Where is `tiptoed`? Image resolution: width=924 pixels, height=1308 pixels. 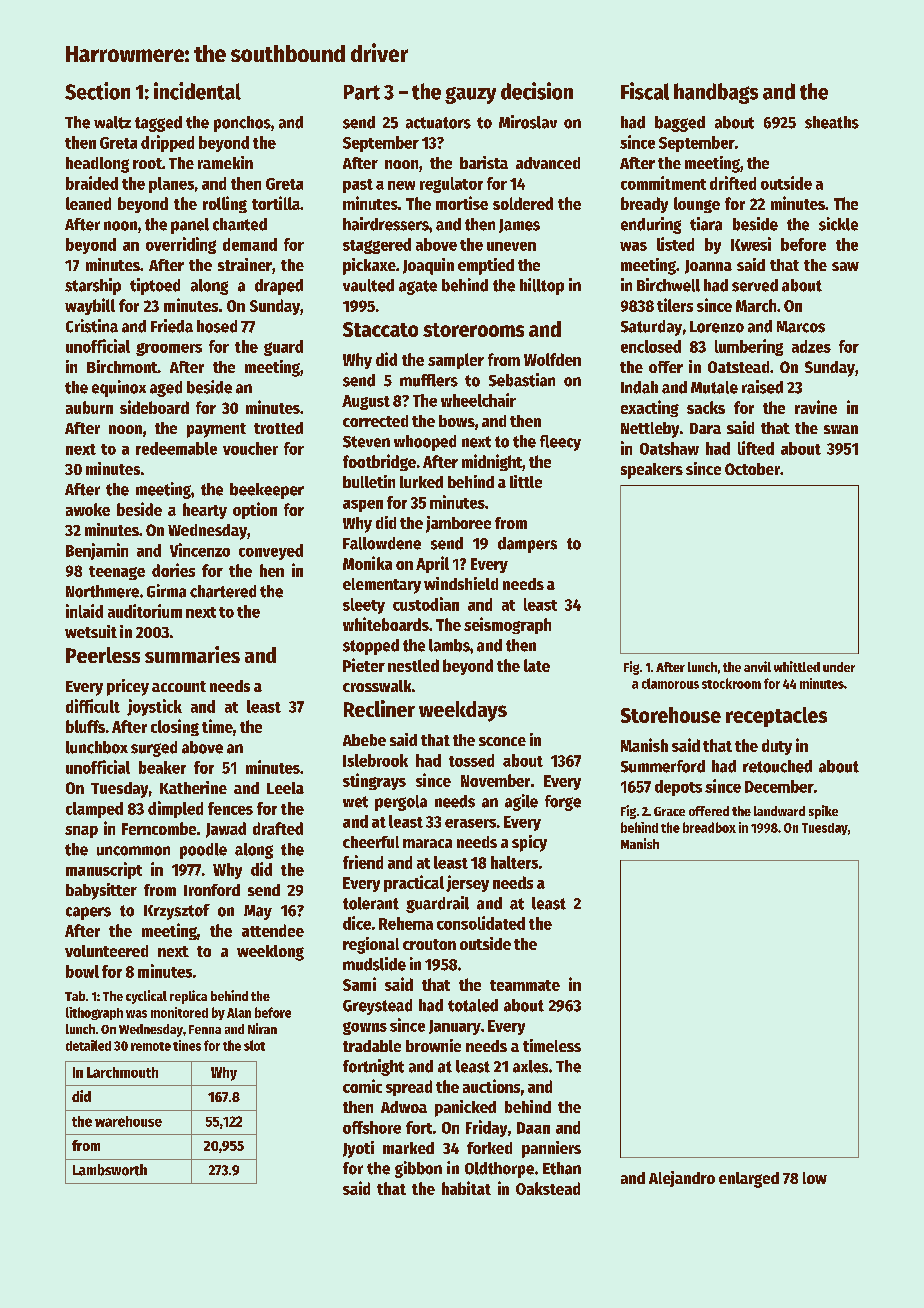
tiptoed is located at coordinates (155, 286).
